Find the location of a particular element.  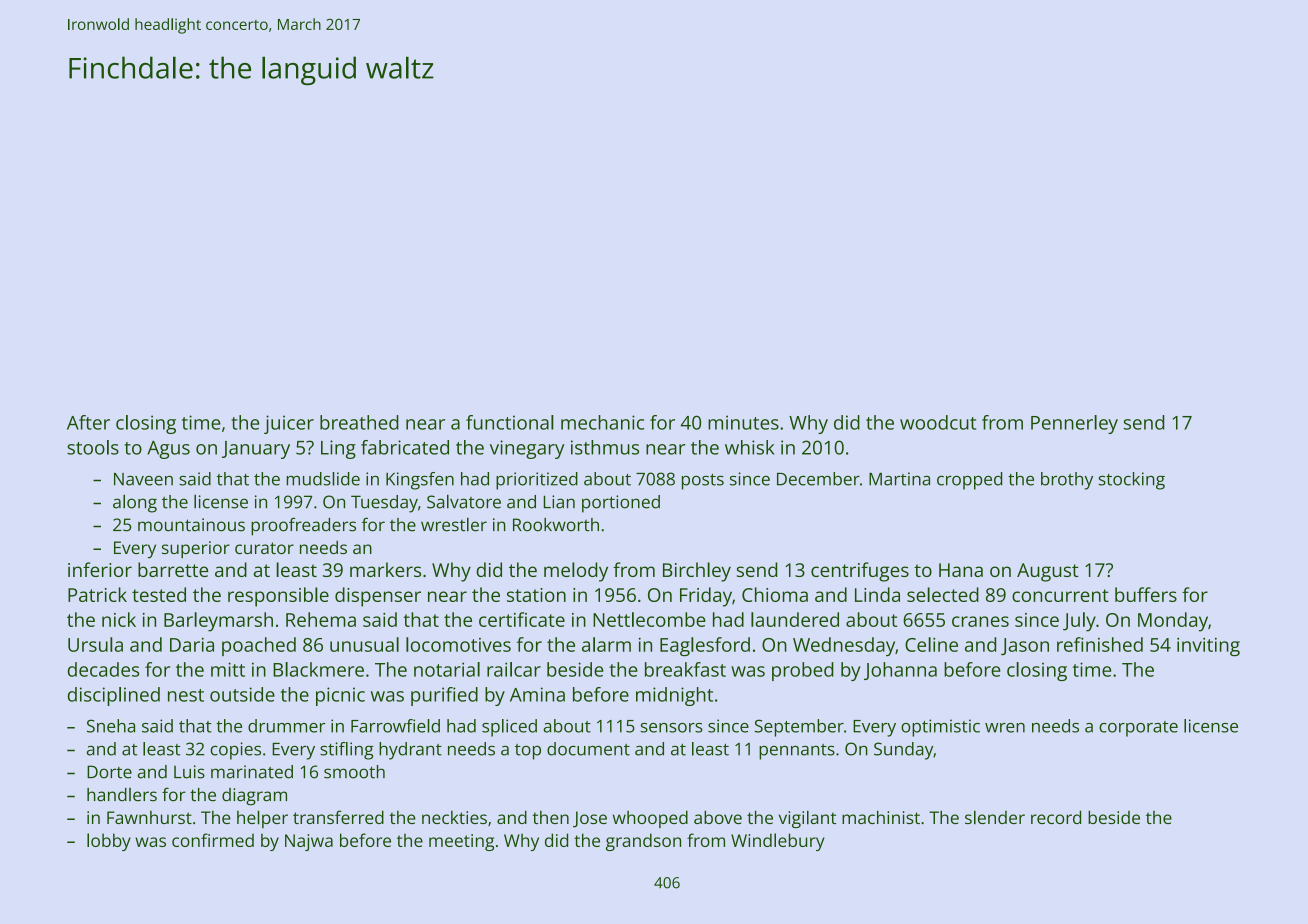

cropped is located at coordinates (969, 481).
